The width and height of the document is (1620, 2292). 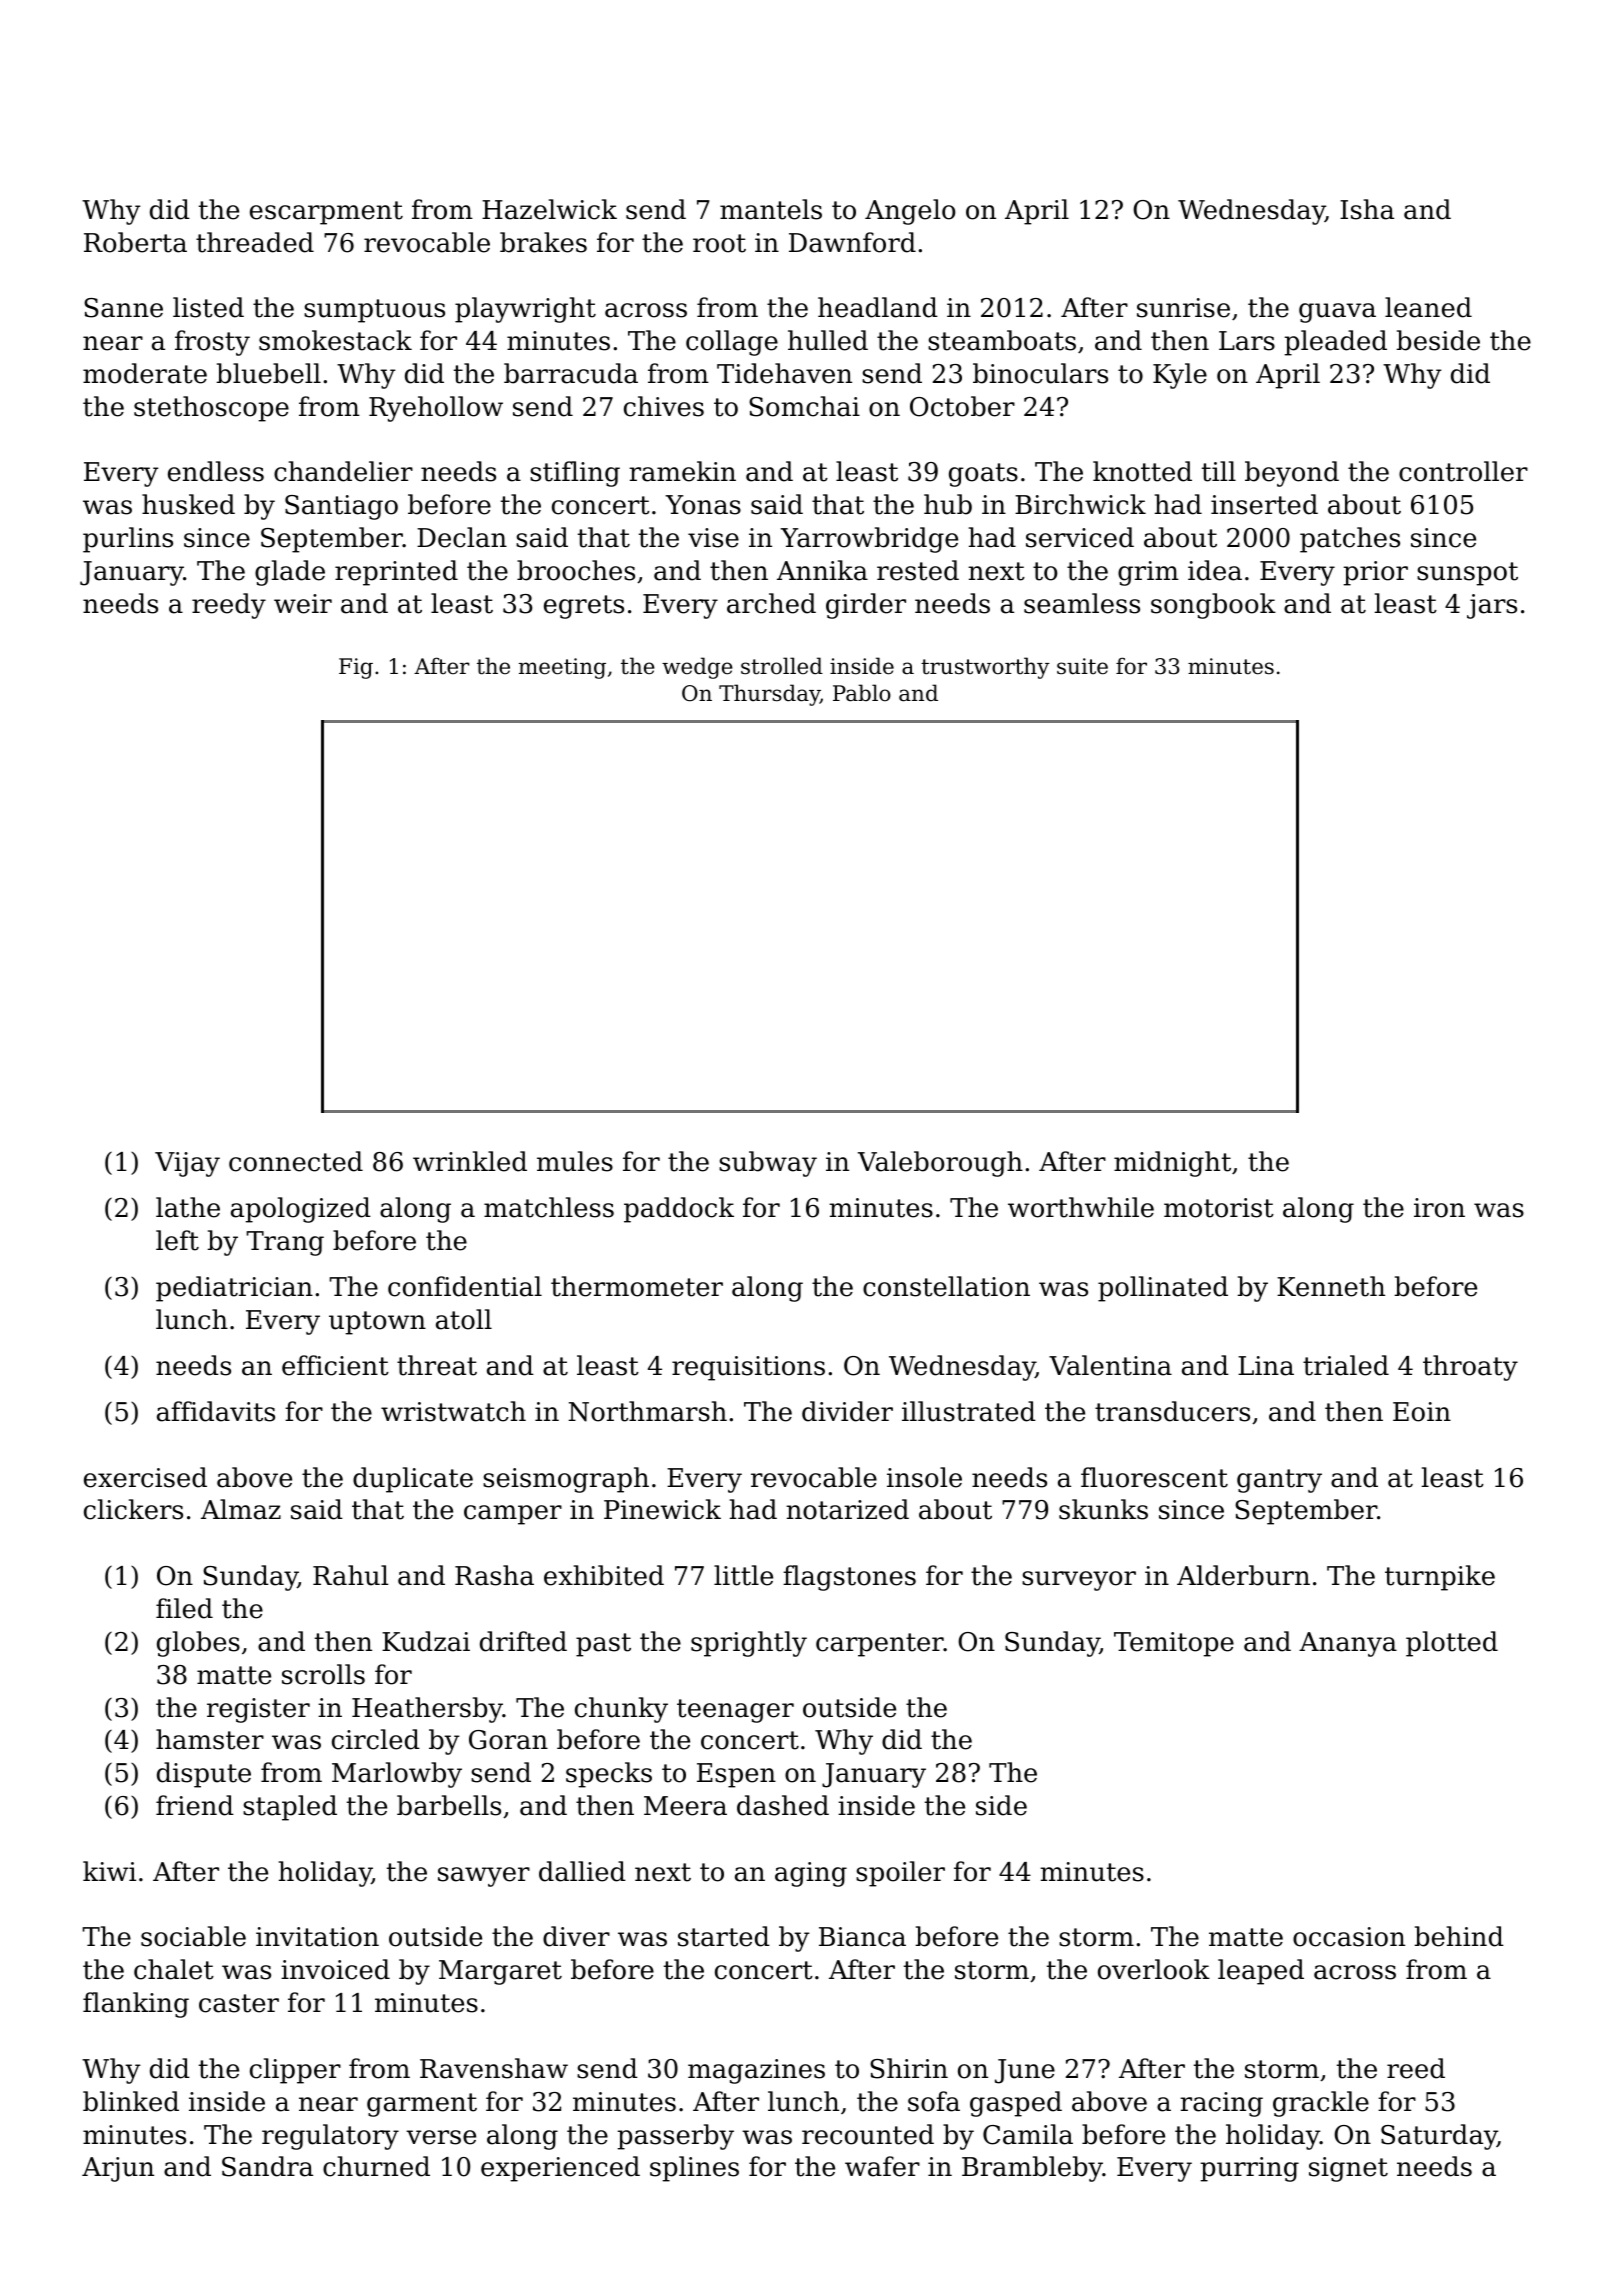 I want to click on steamboats, so click(x=1002, y=340).
